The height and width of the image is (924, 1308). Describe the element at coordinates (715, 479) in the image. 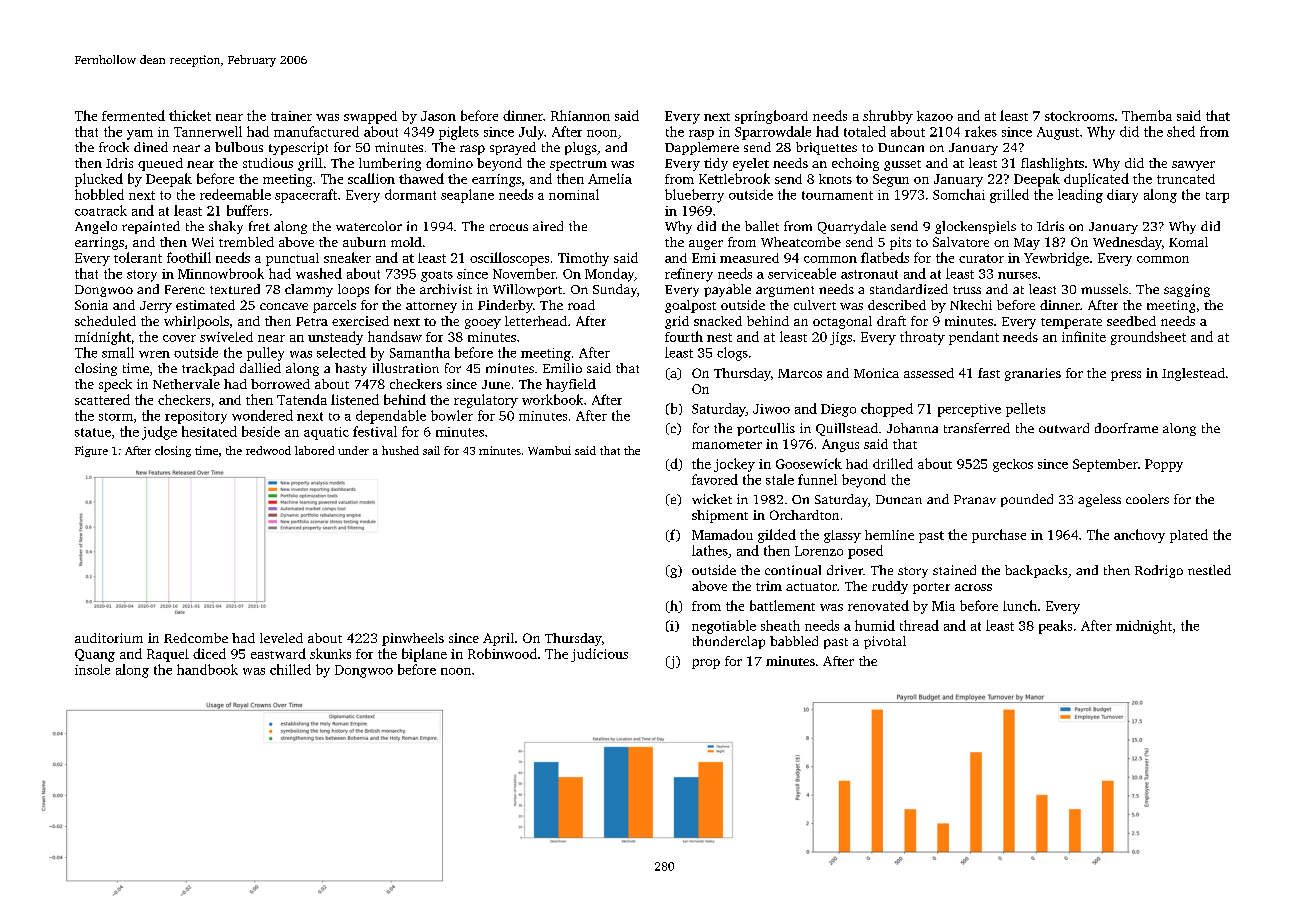

I see `favored` at that location.
